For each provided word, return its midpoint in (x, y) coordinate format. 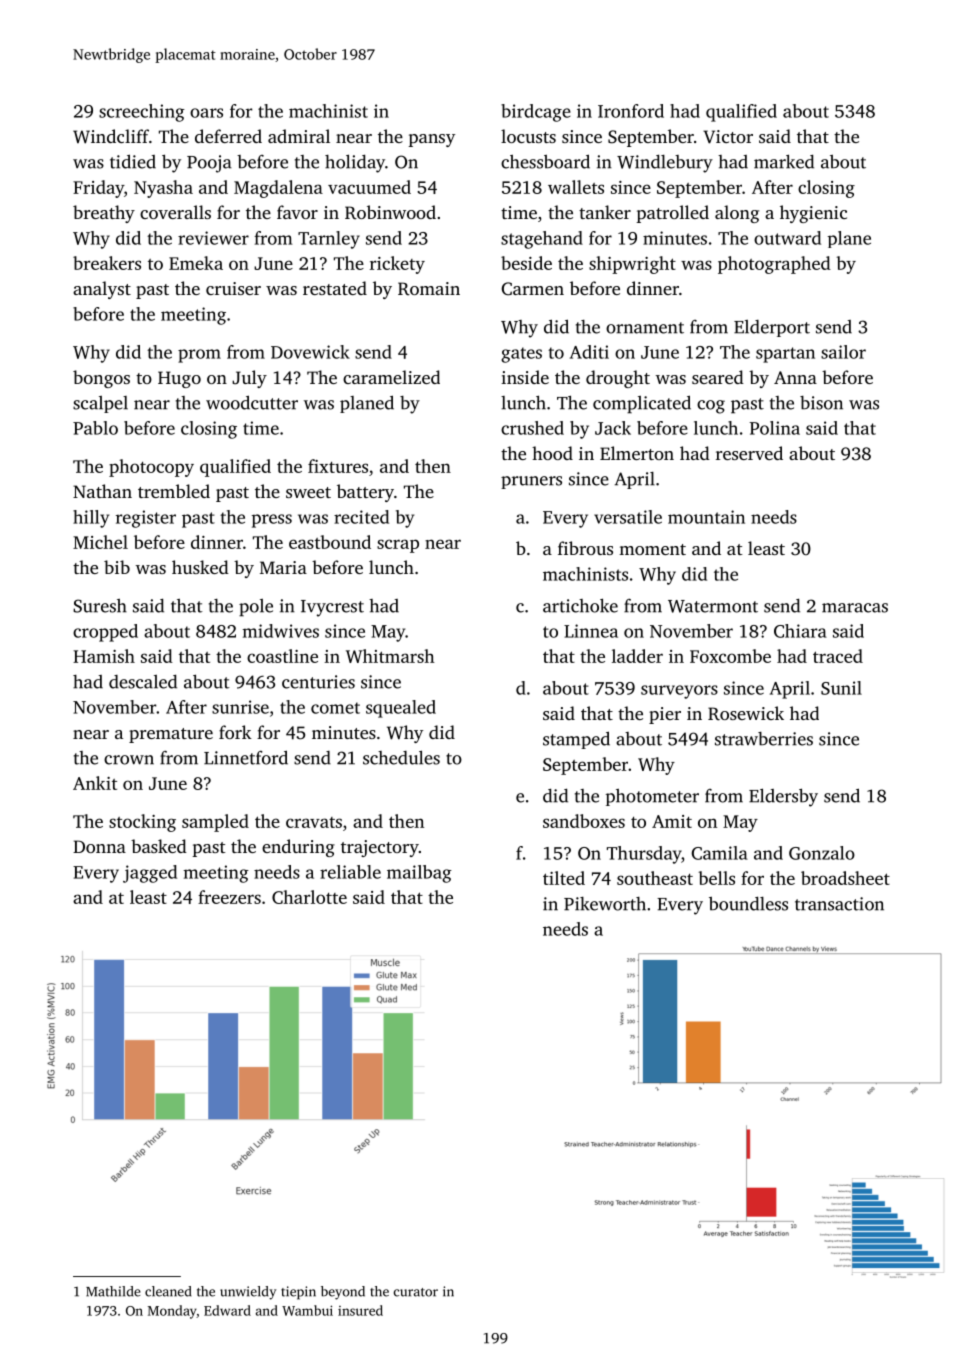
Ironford (631, 111)
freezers (229, 897)
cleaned (168, 1291)
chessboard (545, 161)
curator (416, 1292)
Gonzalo (822, 853)
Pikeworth (605, 904)
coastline (282, 656)
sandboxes (584, 821)
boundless (748, 904)
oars (206, 113)
